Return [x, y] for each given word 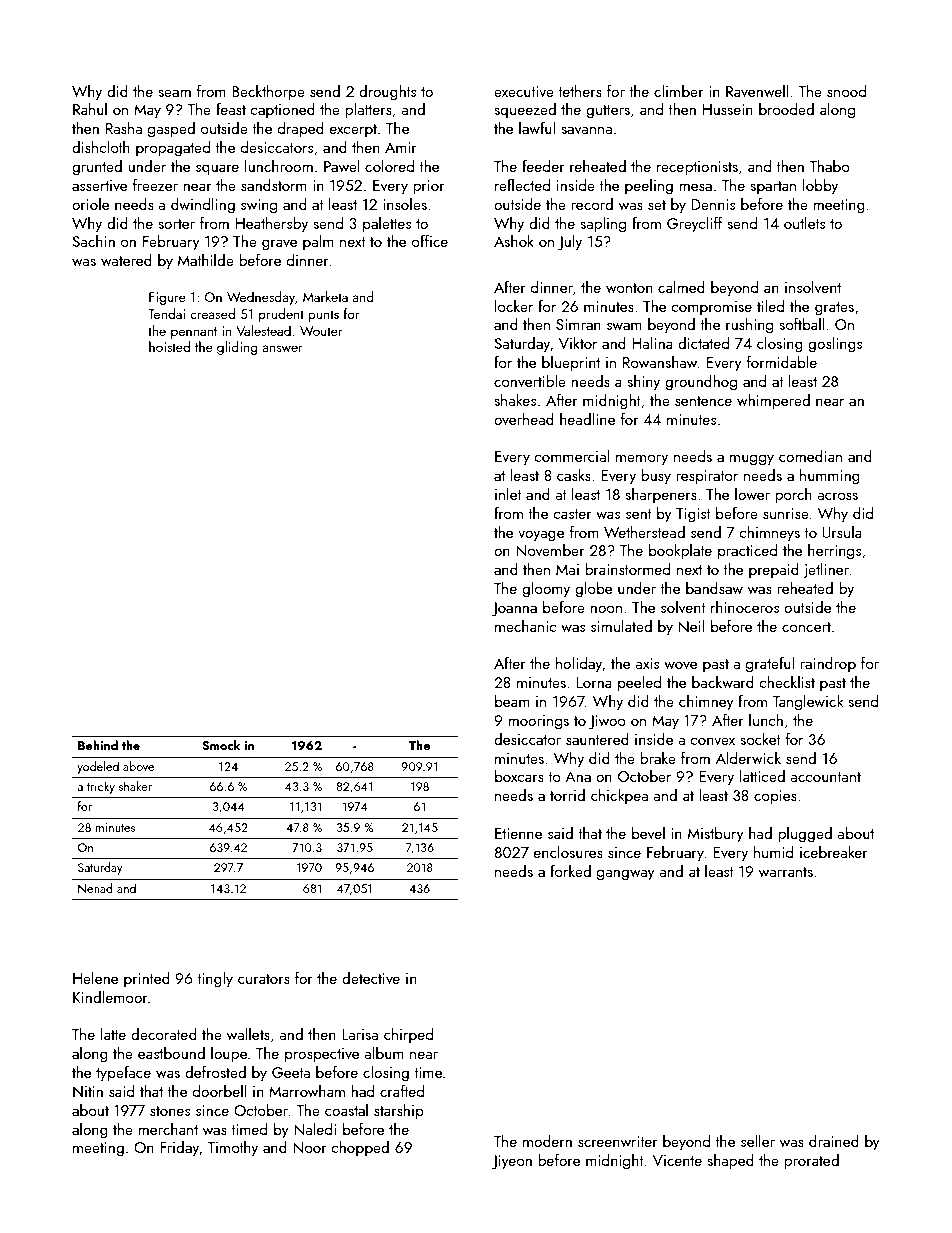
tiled [770, 306]
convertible [530, 381]
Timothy [232, 1149]
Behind [98, 745]
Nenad [95, 888]
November [550, 550]
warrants [786, 872]
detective [371, 978]
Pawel [342, 166]
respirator [707, 477]
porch [793, 495]
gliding [237, 348]
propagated [173, 149]
